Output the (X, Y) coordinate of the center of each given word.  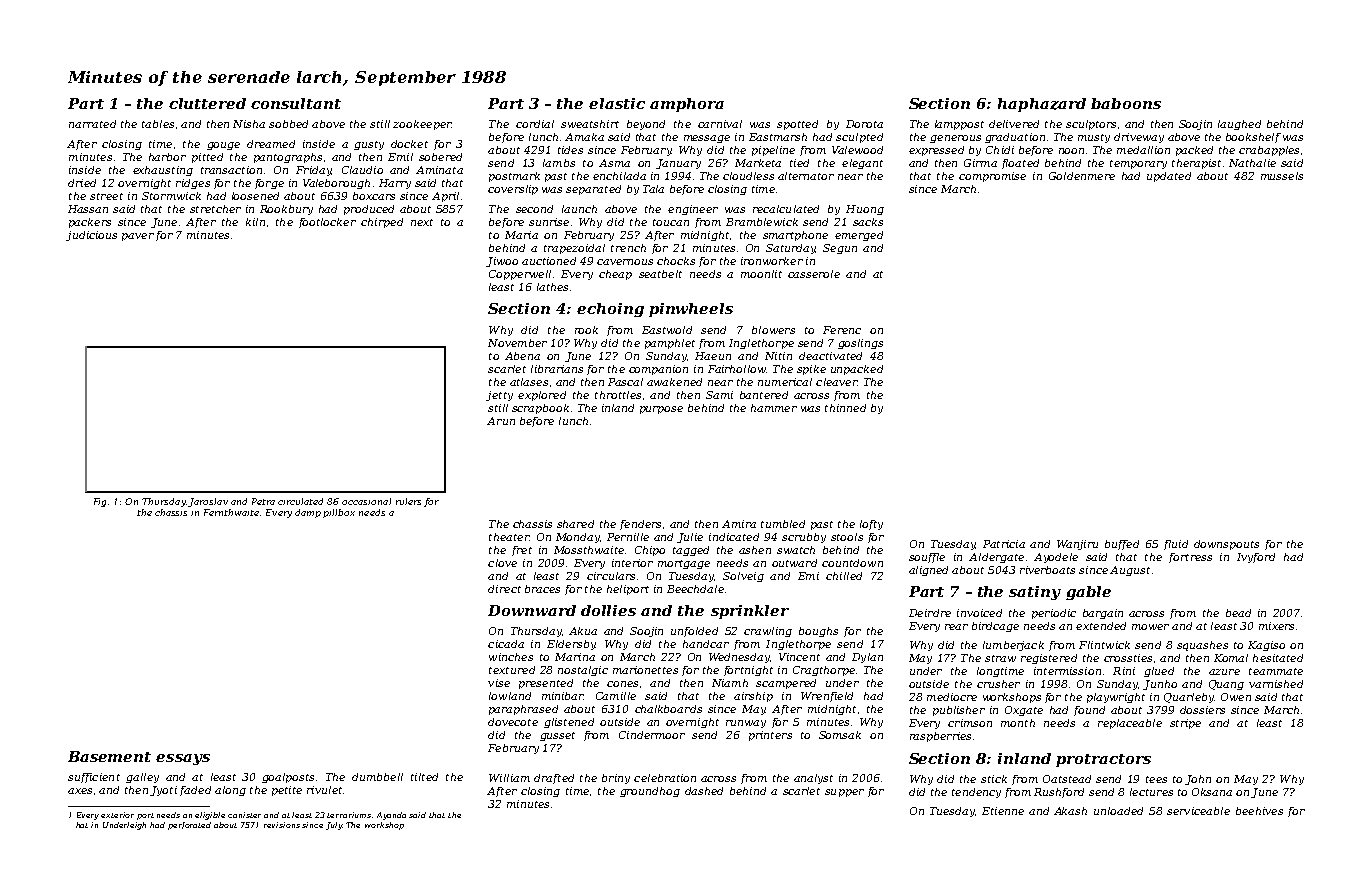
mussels (1282, 176)
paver (138, 237)
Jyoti (163, 791)
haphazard (1042, 105)
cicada (506, 644)
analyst (813, 779)
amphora (687, 105)
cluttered (207, 103)
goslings (860, 344)
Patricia (1004, 544)
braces (542, 589)
